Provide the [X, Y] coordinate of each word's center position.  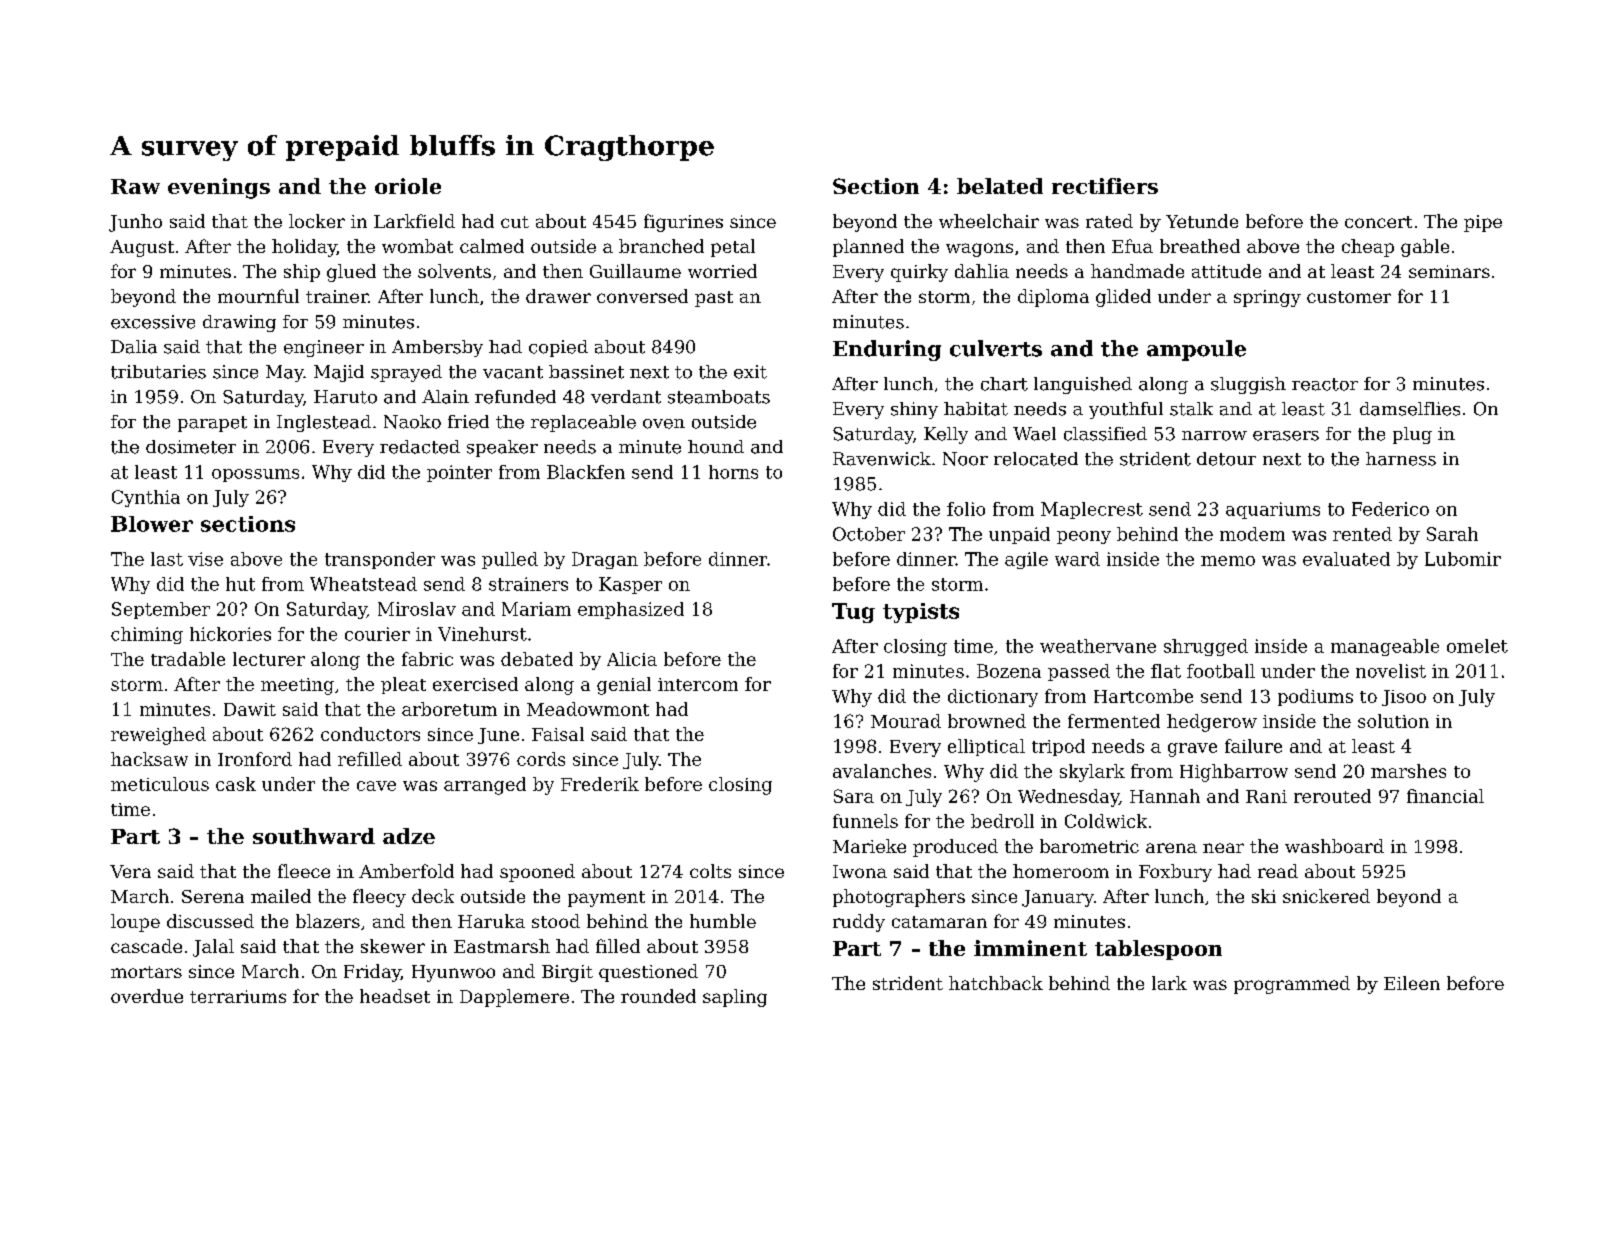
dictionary [993, 698]
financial [1445, 796]
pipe [1483, 223]
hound [716, 447]
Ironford [255, 759]
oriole [408, 186]
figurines [683, 223]
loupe [135, 923]
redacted [420, 447]
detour [1226, 459]
